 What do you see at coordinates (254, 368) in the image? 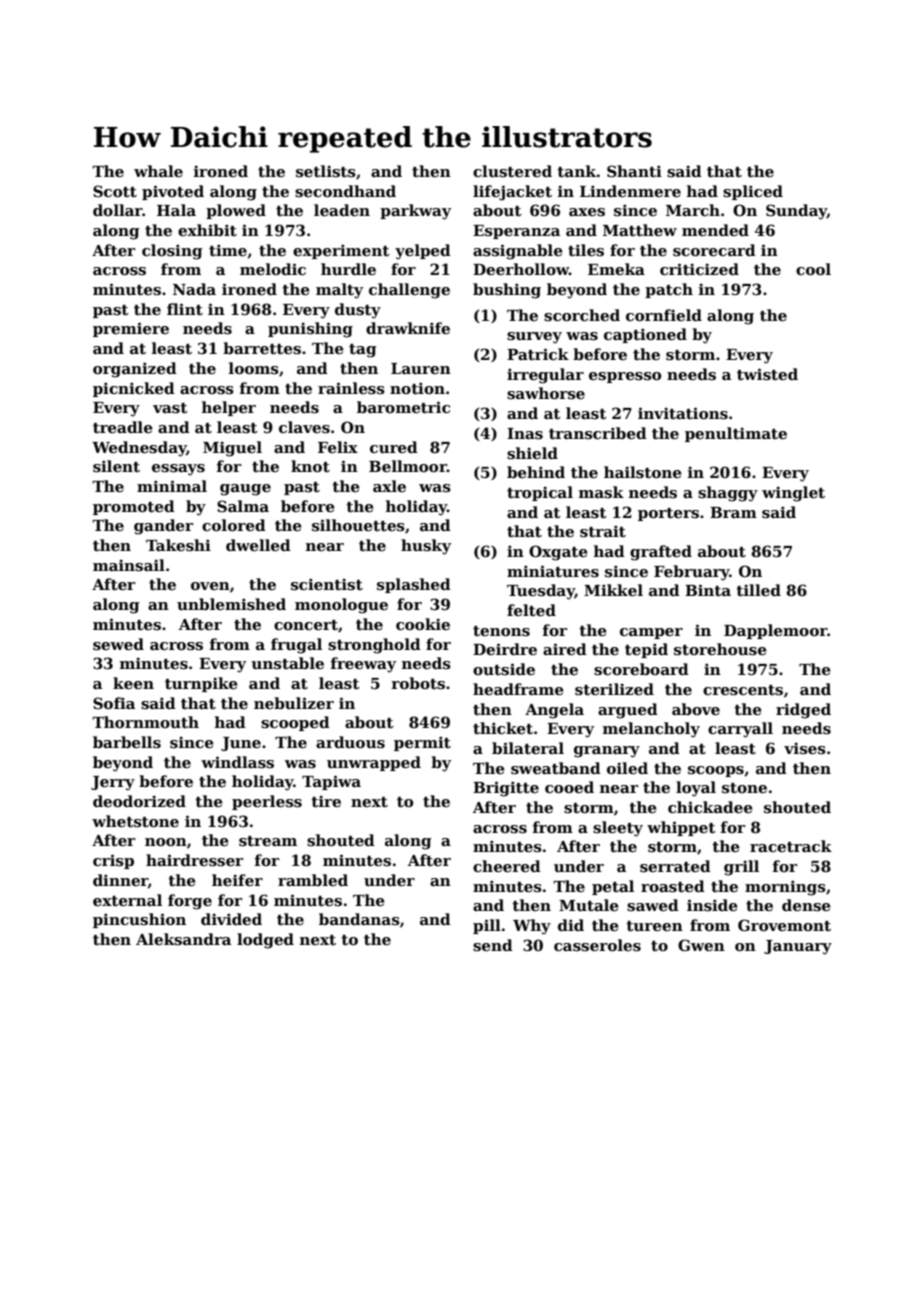
I see `looms` at bounding box center [254, 368].
